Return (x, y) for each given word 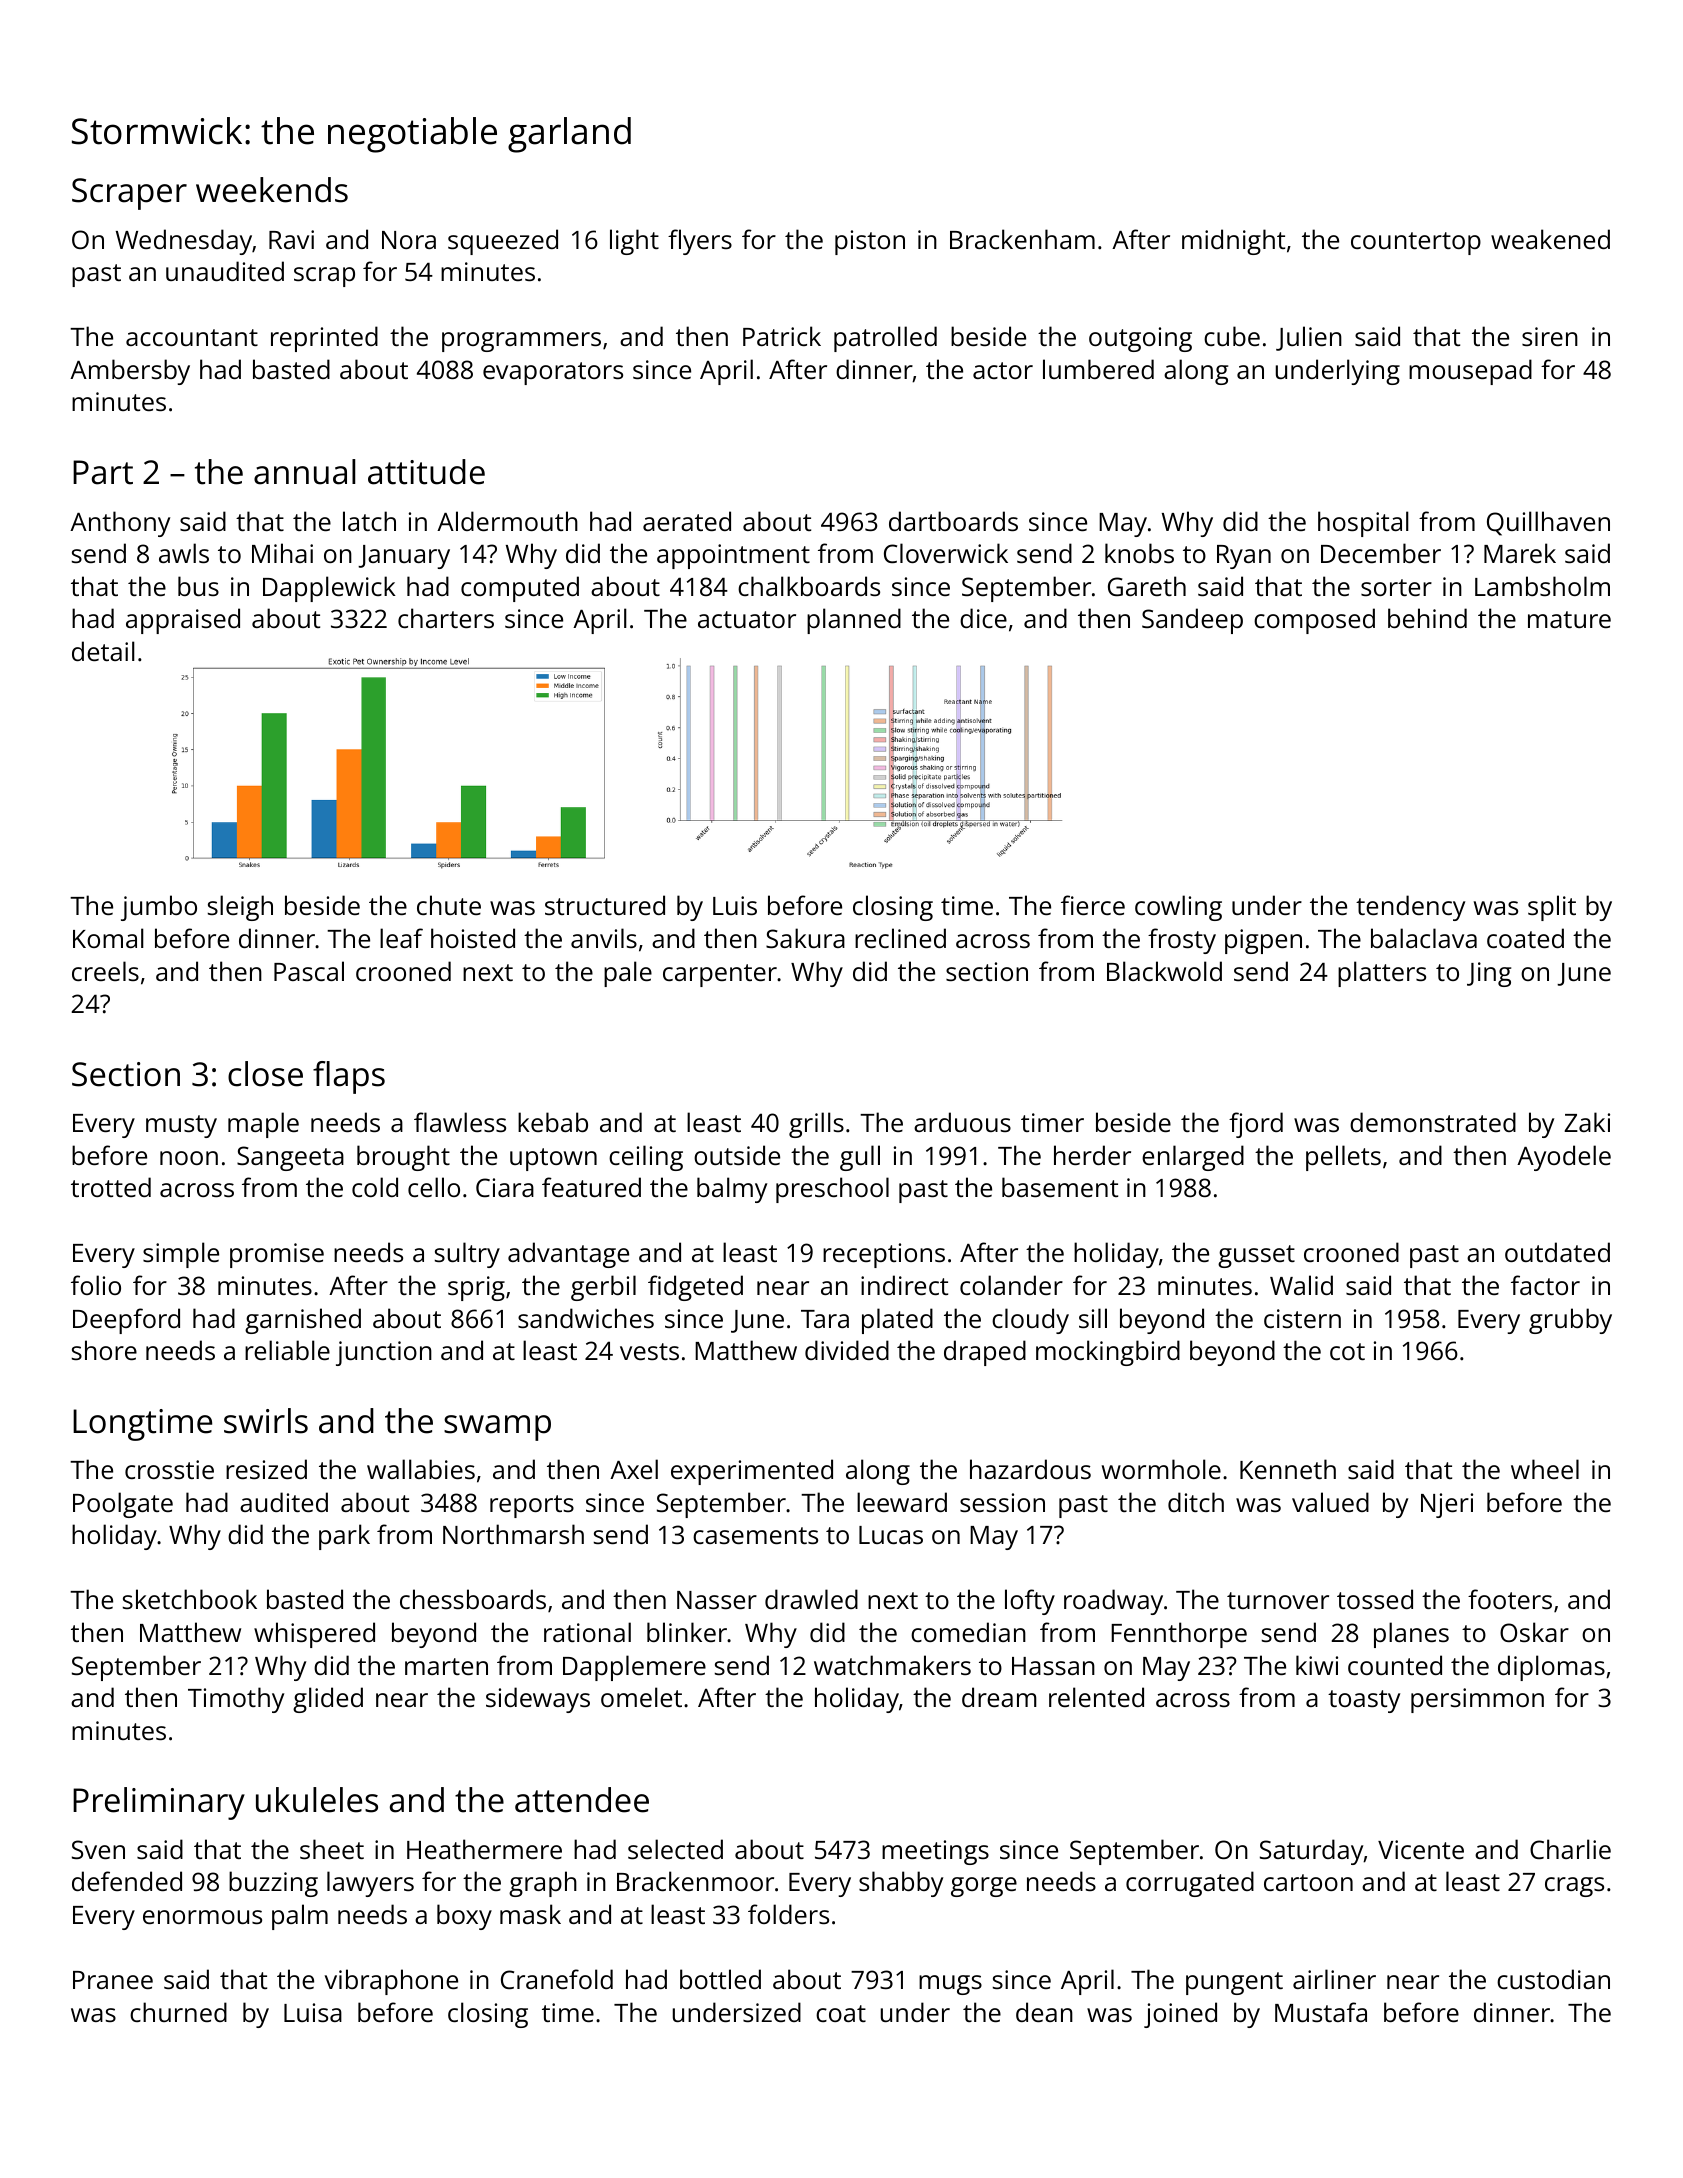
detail (103, 651)
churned (178, 2012)
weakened (1550, 239)
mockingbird (1108, 1353)
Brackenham (1022, 239)
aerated (687, 521)
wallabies (421, 1469)
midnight (1233, 242)
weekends (272, 190)
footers (1510, 1599)
